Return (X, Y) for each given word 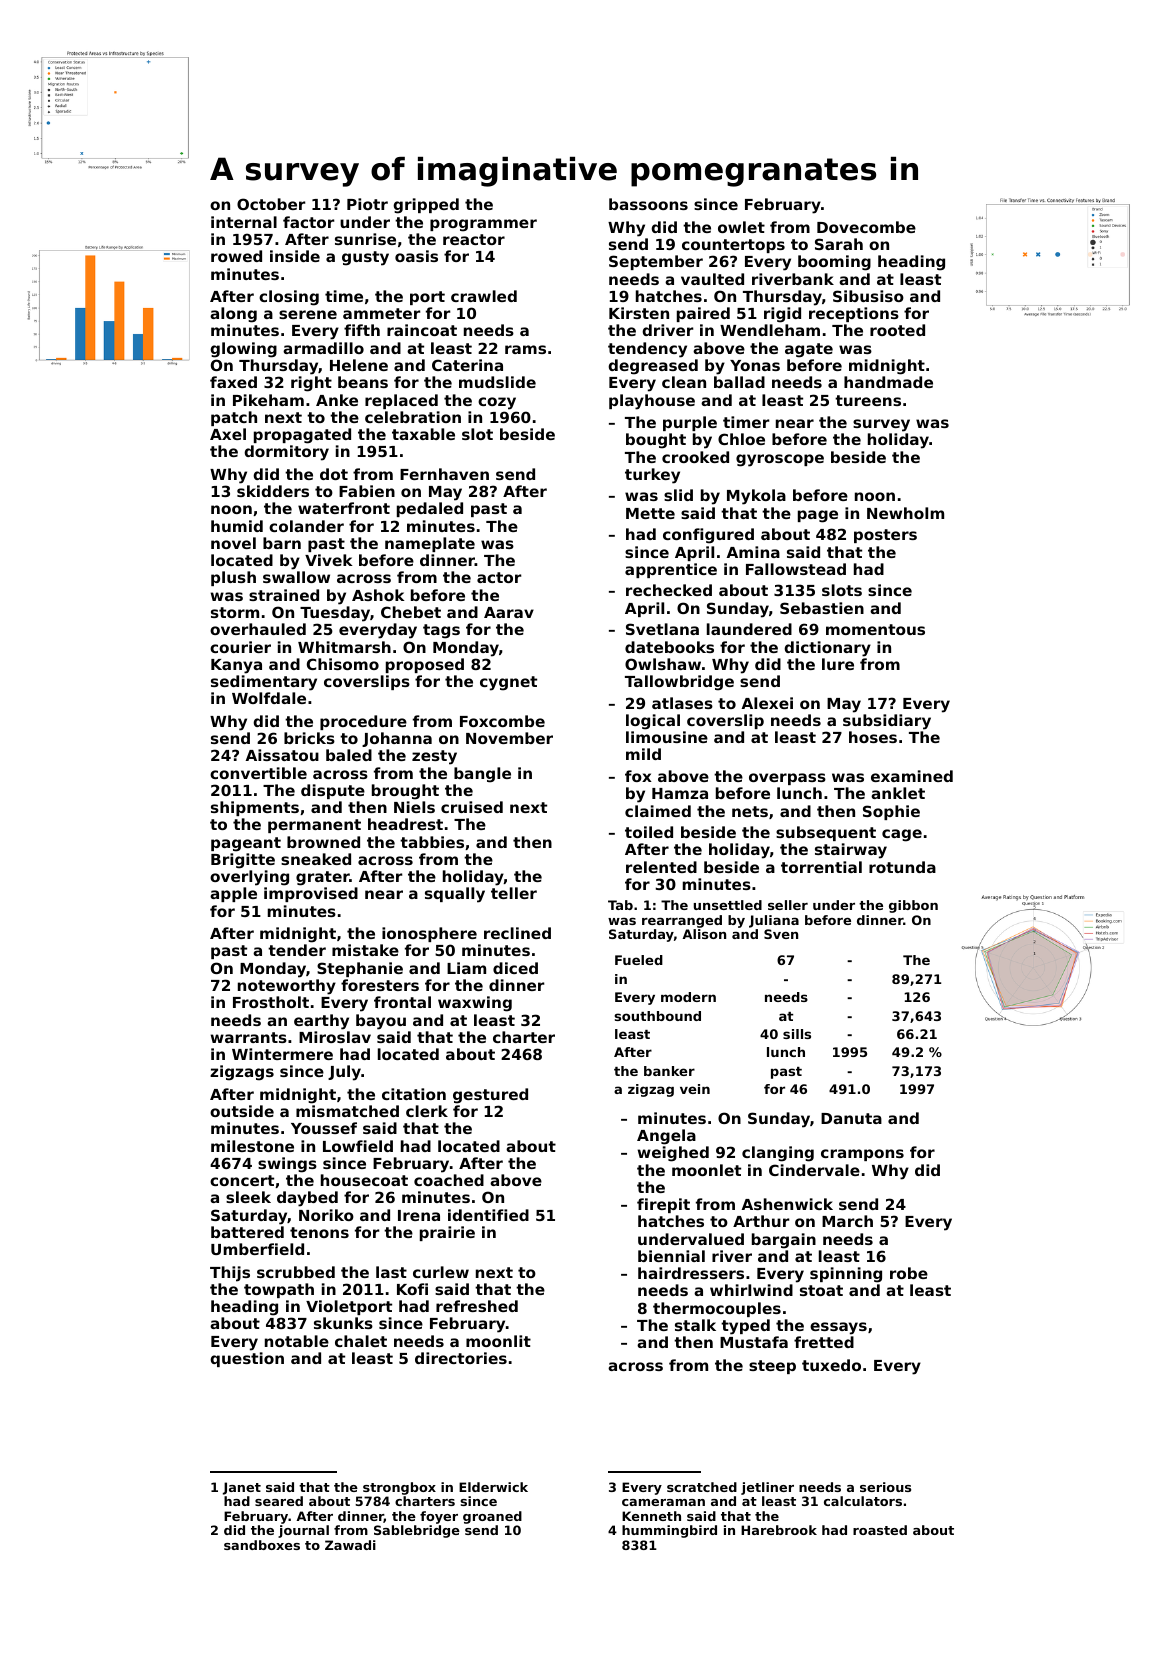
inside (295, 256)
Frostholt (271, 1002)
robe (909, 1273)
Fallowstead (796, 569)
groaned (492, 1517)
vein (695, 1089)
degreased (653, 367)
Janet (242, 1488)
